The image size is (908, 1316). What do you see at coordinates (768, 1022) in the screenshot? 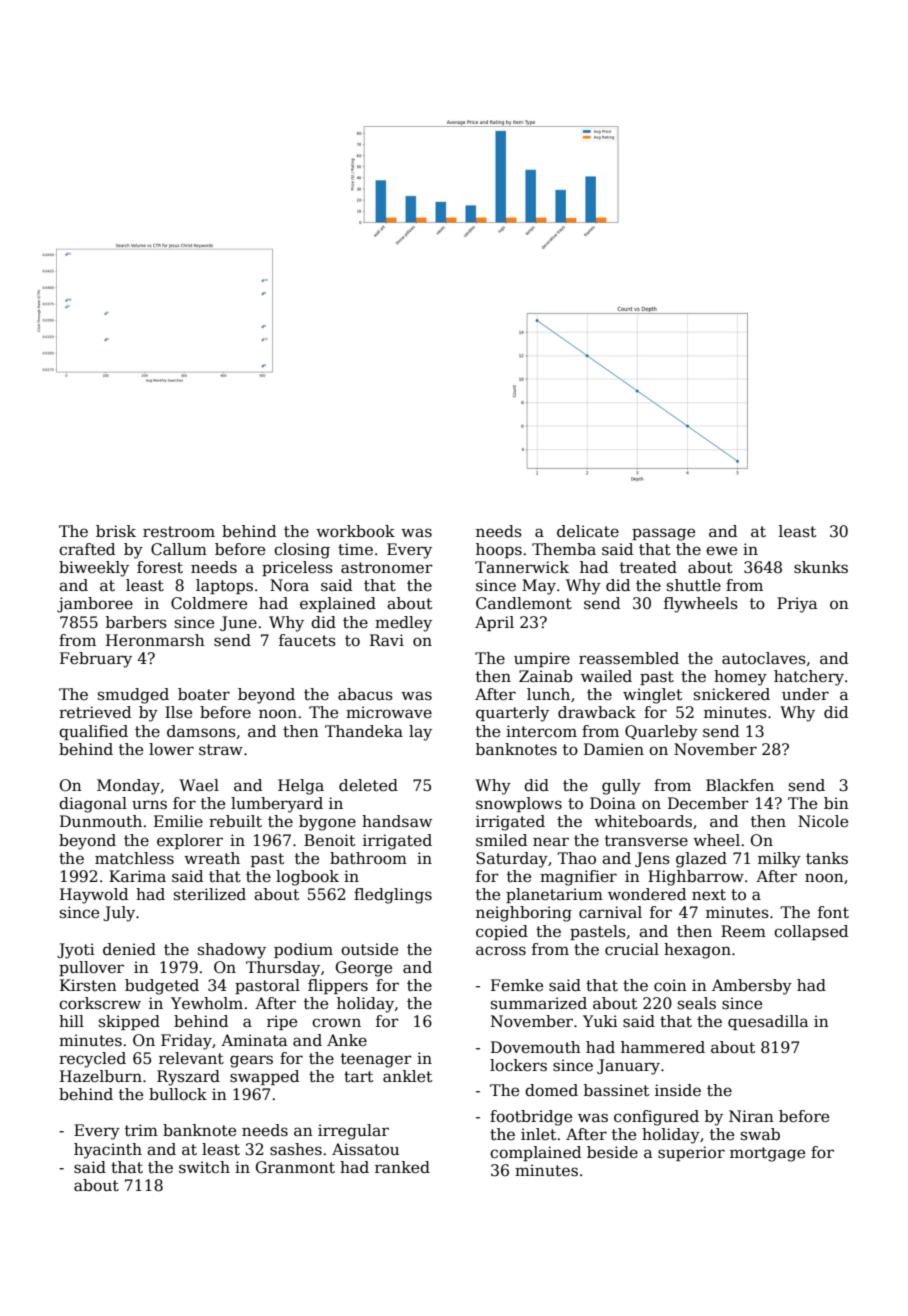
I see `quesadilla` at bounding box center [768, 1022].
